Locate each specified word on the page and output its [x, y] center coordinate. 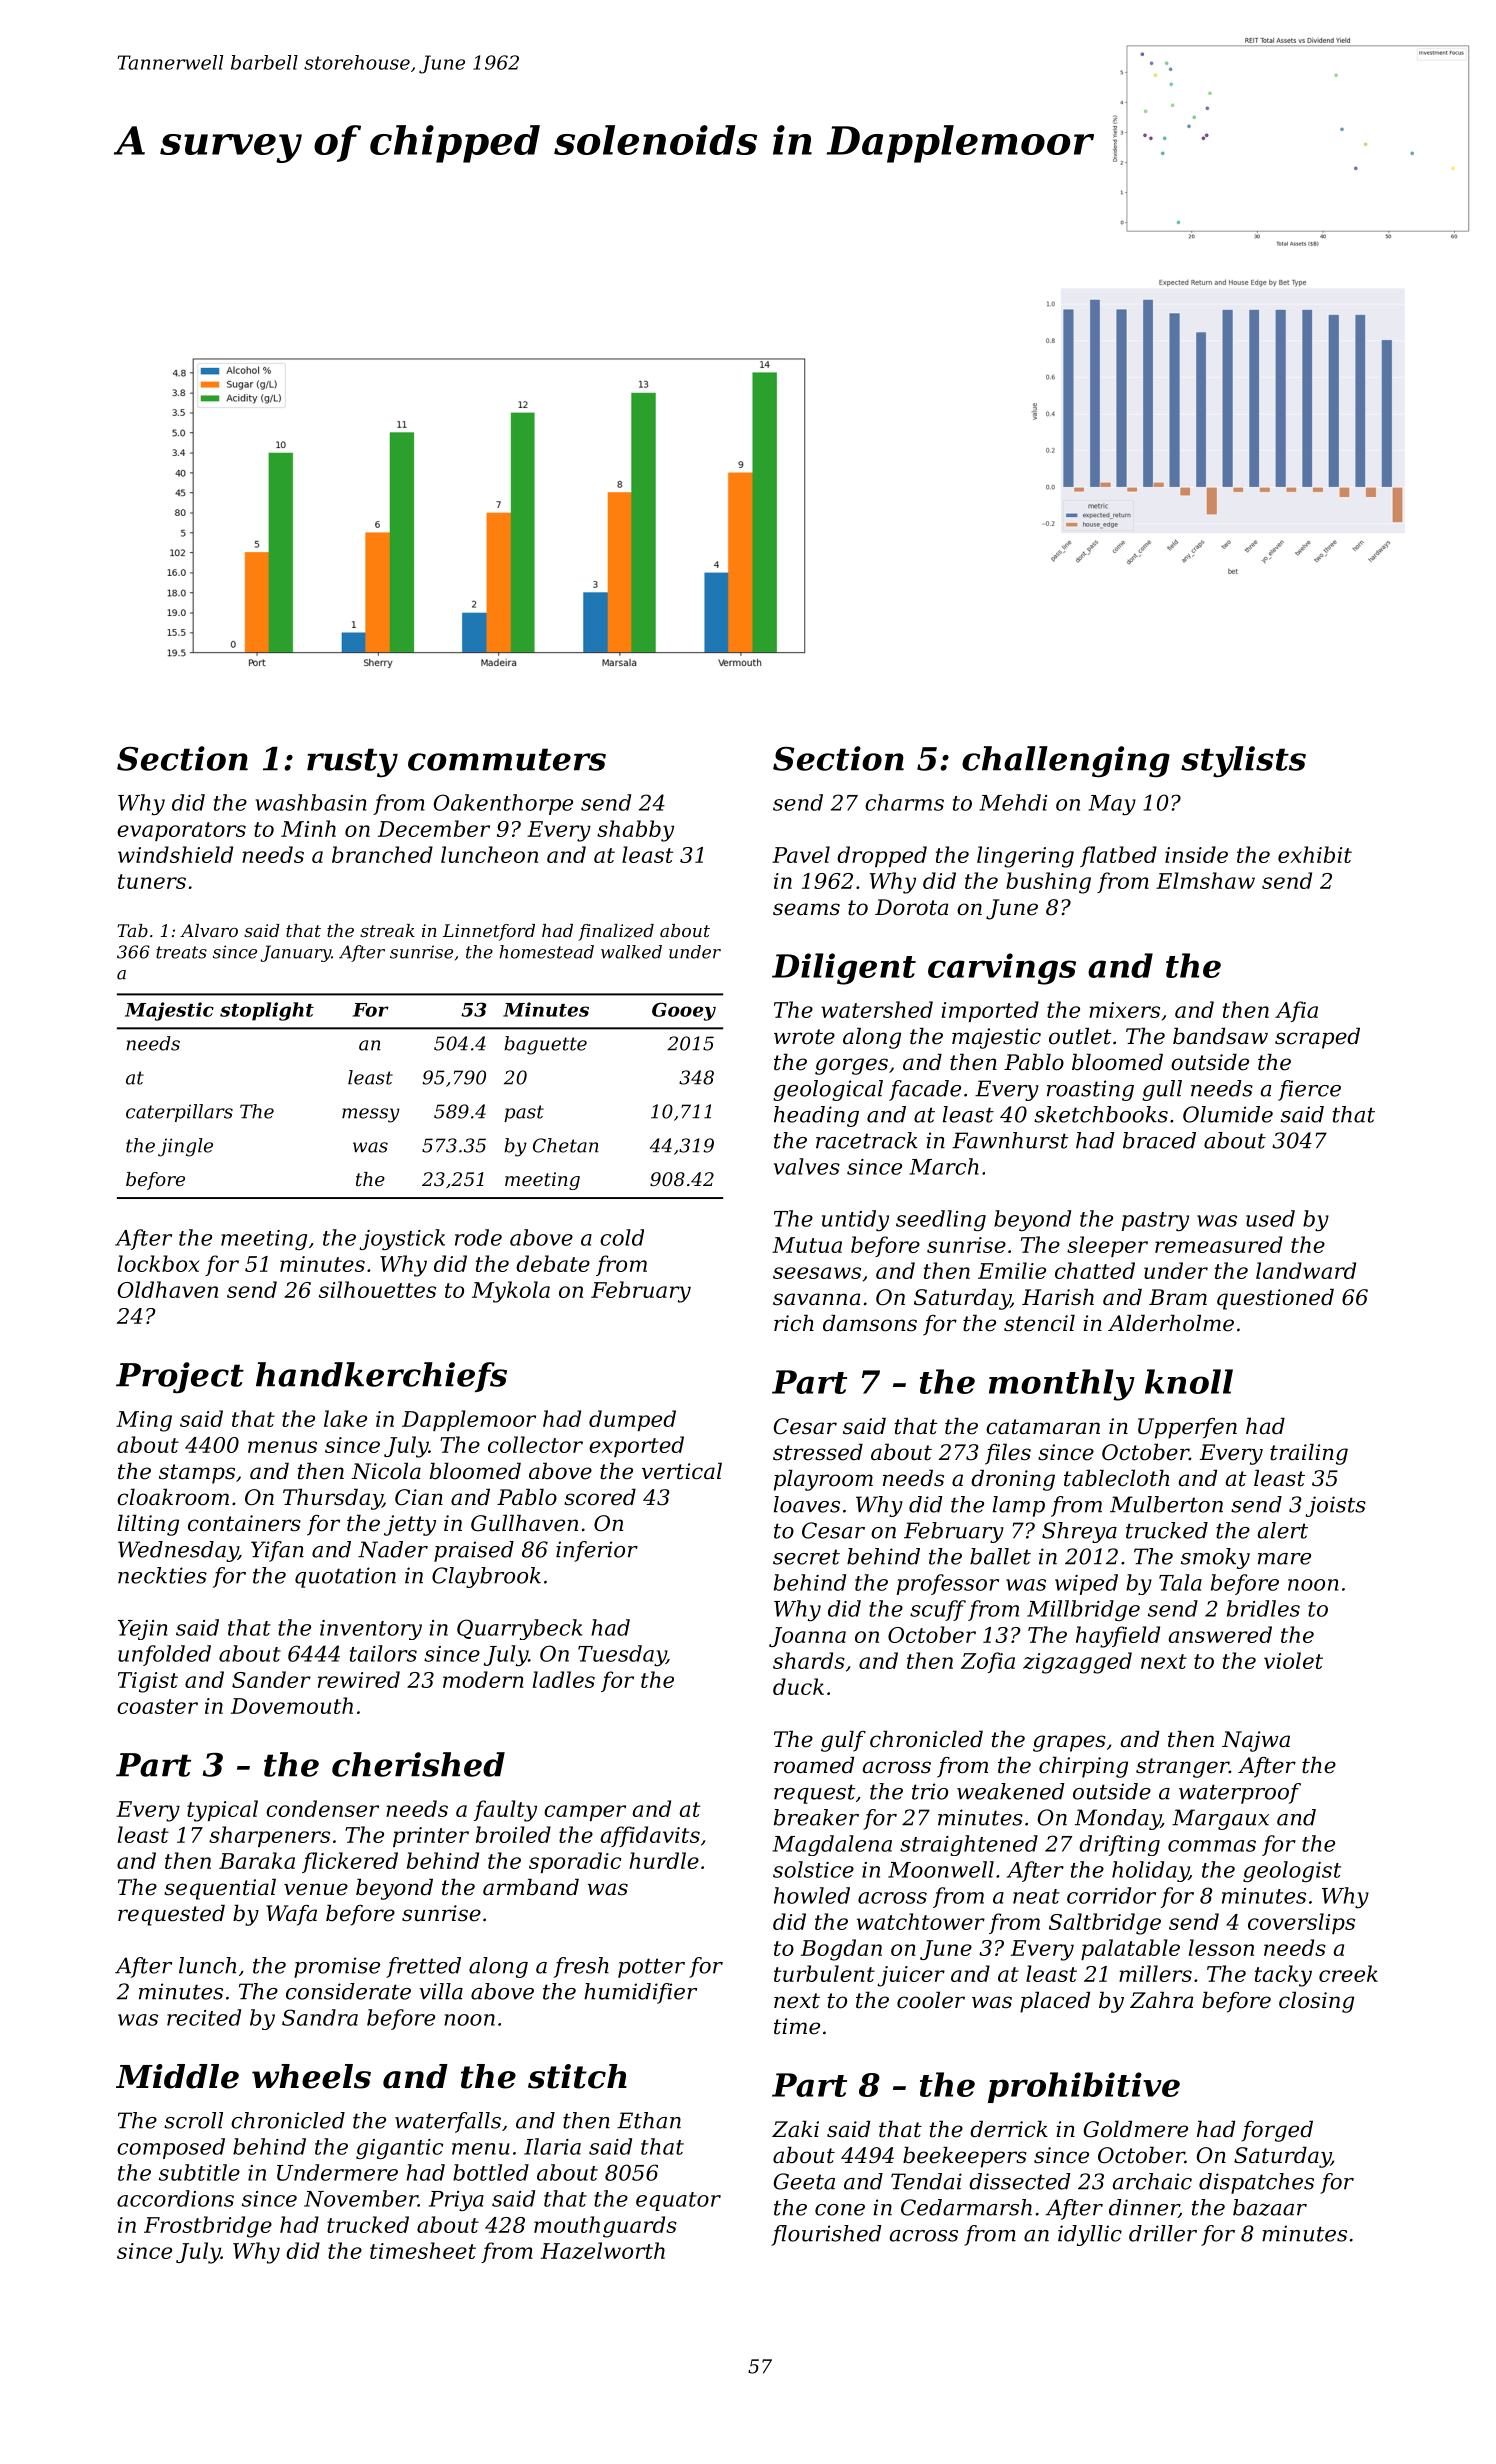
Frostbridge [208, 2227]
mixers [1124, 1010]
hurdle [664, 1860]
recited [204, 2017]
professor [948, 1584]
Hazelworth [603, 2250]
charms [904, 802]
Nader [393, 1549]
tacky [1283, 1976]
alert [1283, 1530]
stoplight [267, 1011]
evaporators [181, 831]
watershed [877, 1009]
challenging [1066, 762]
